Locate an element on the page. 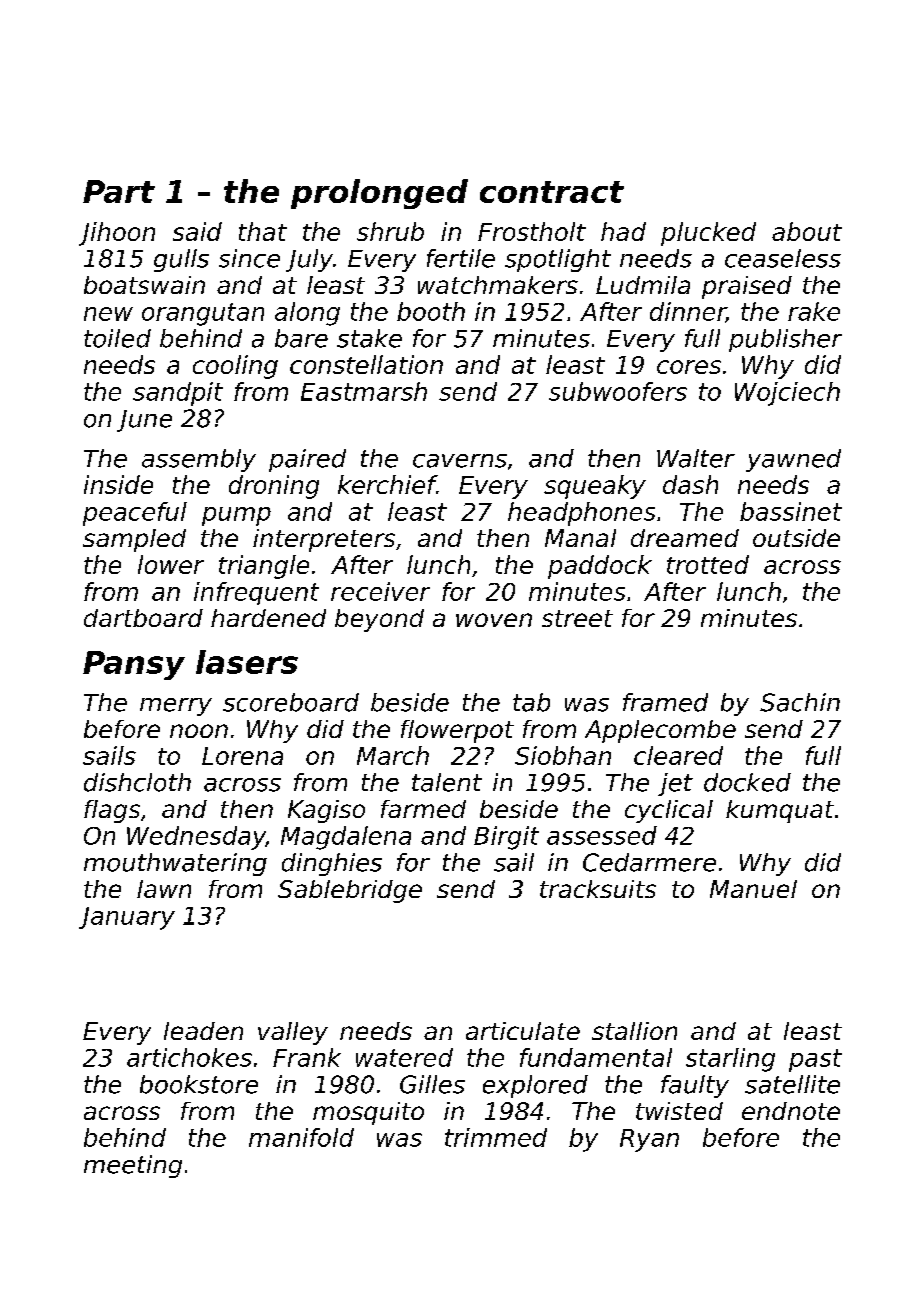  cooling is located at coordinates (235, 367).
